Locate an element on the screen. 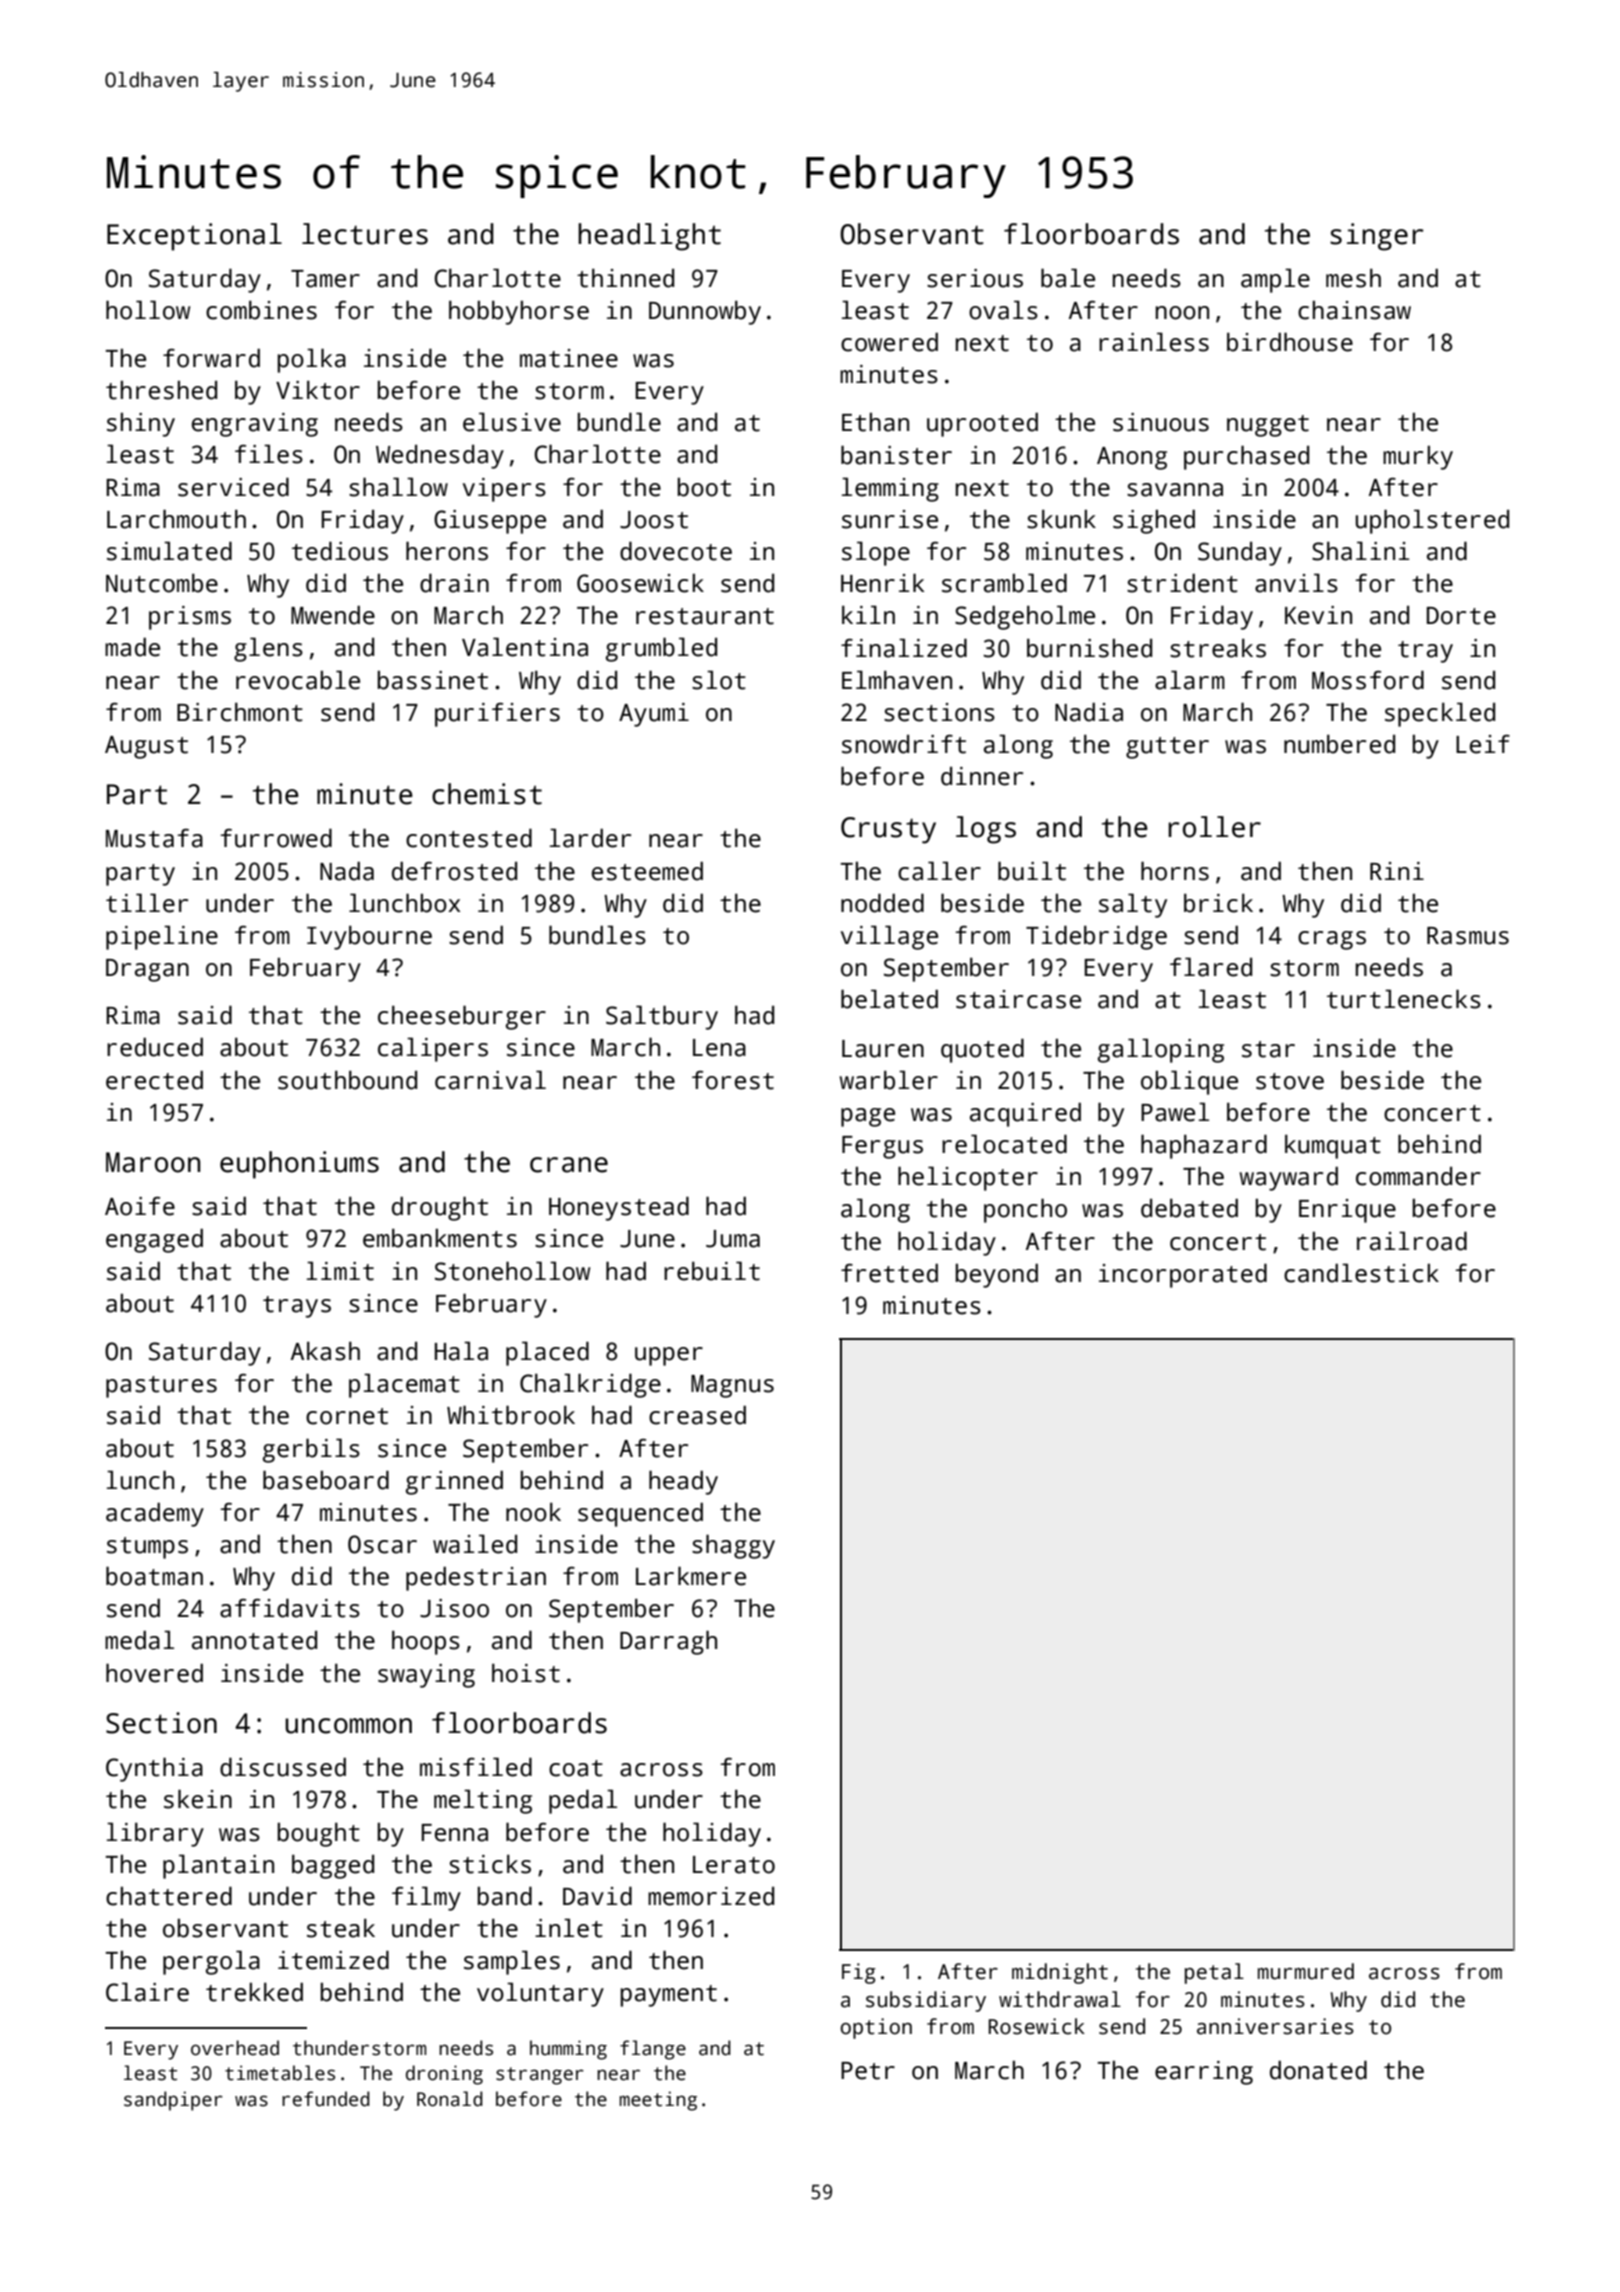  prisms is located at coordinates (190, 618).
